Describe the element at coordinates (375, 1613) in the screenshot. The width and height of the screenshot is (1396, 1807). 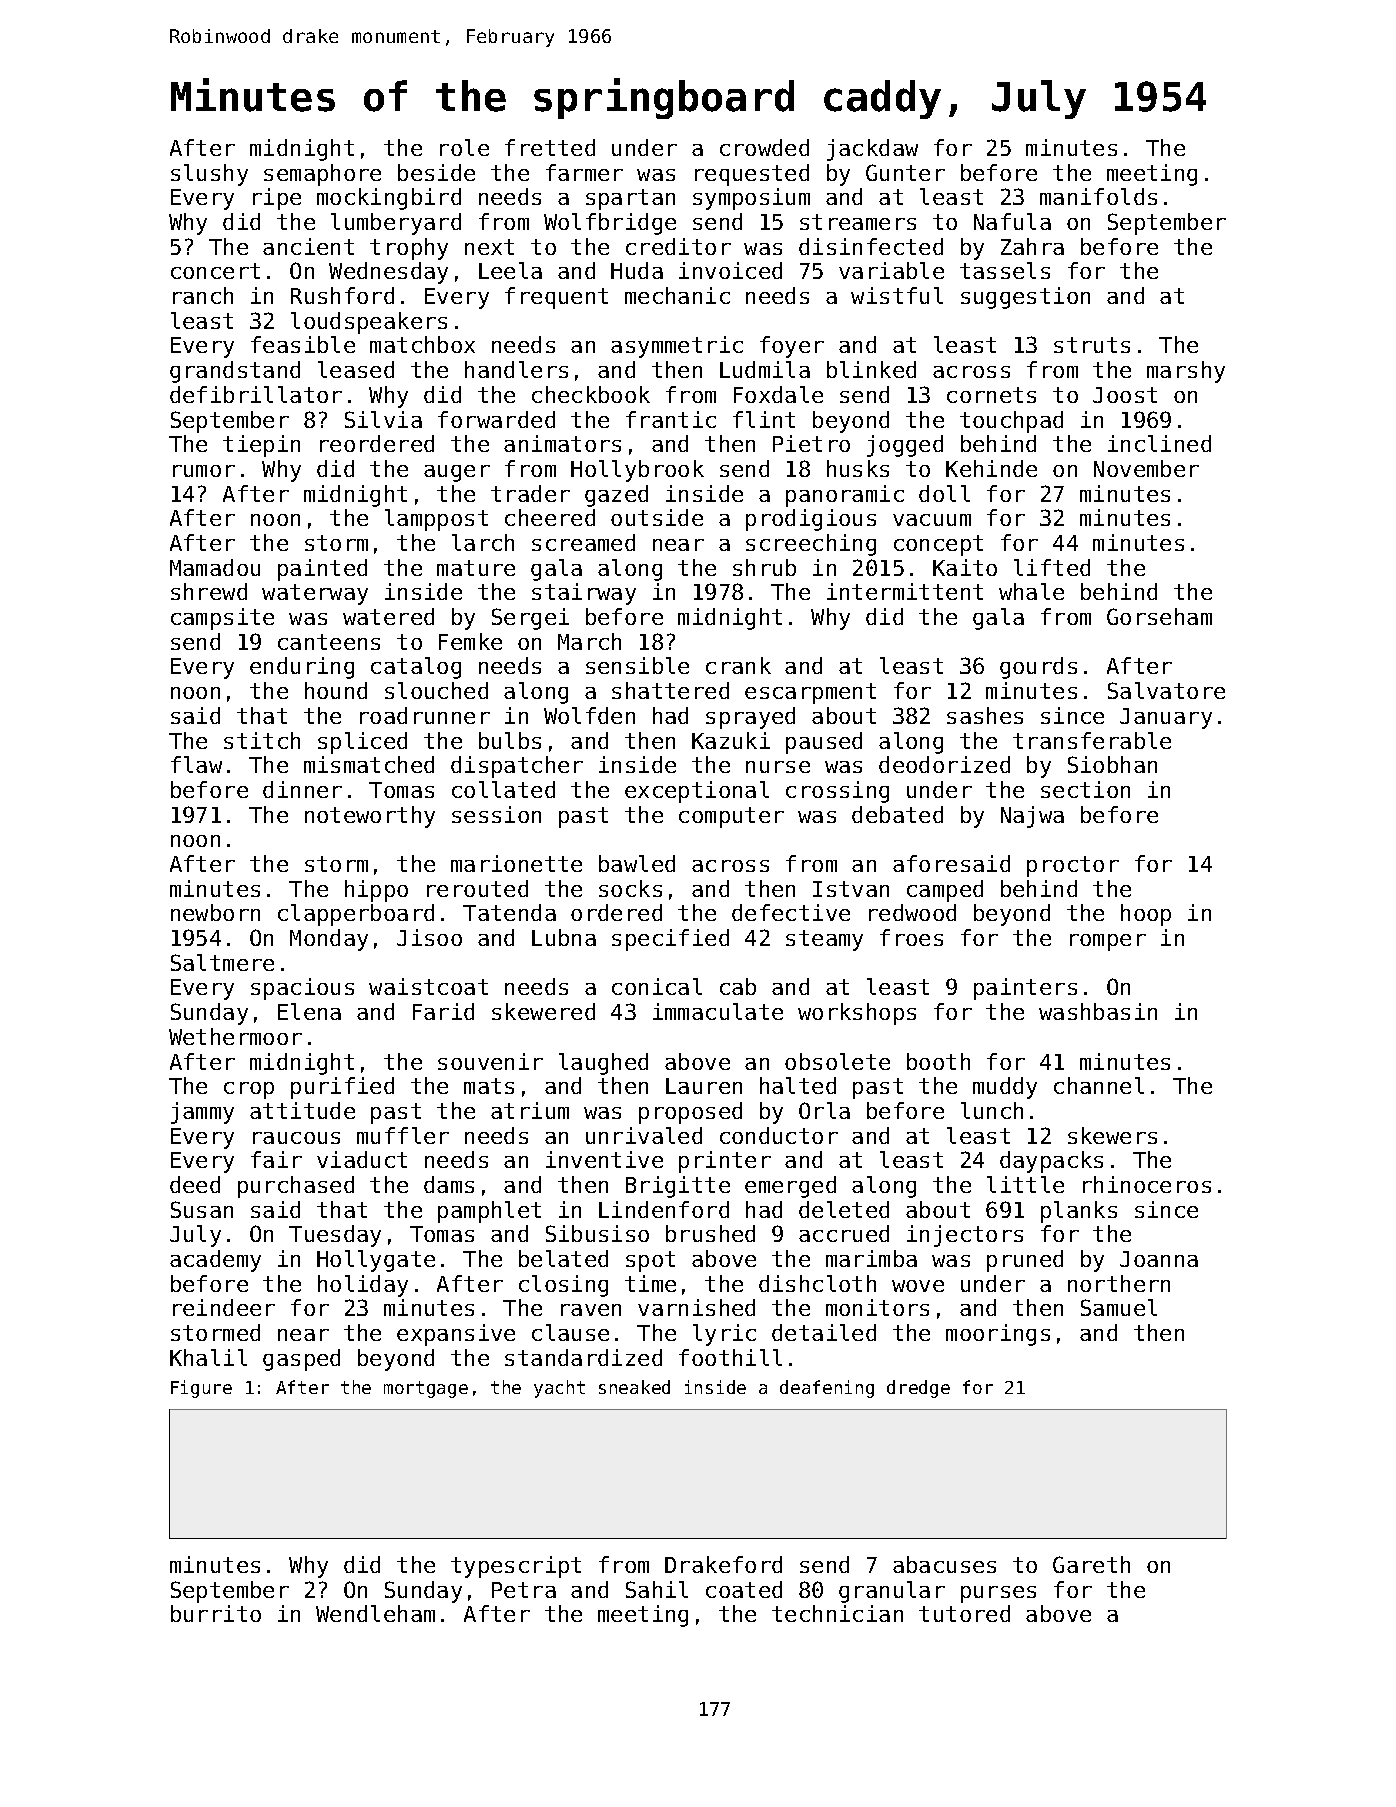
I see `Wendleham` at that location.
